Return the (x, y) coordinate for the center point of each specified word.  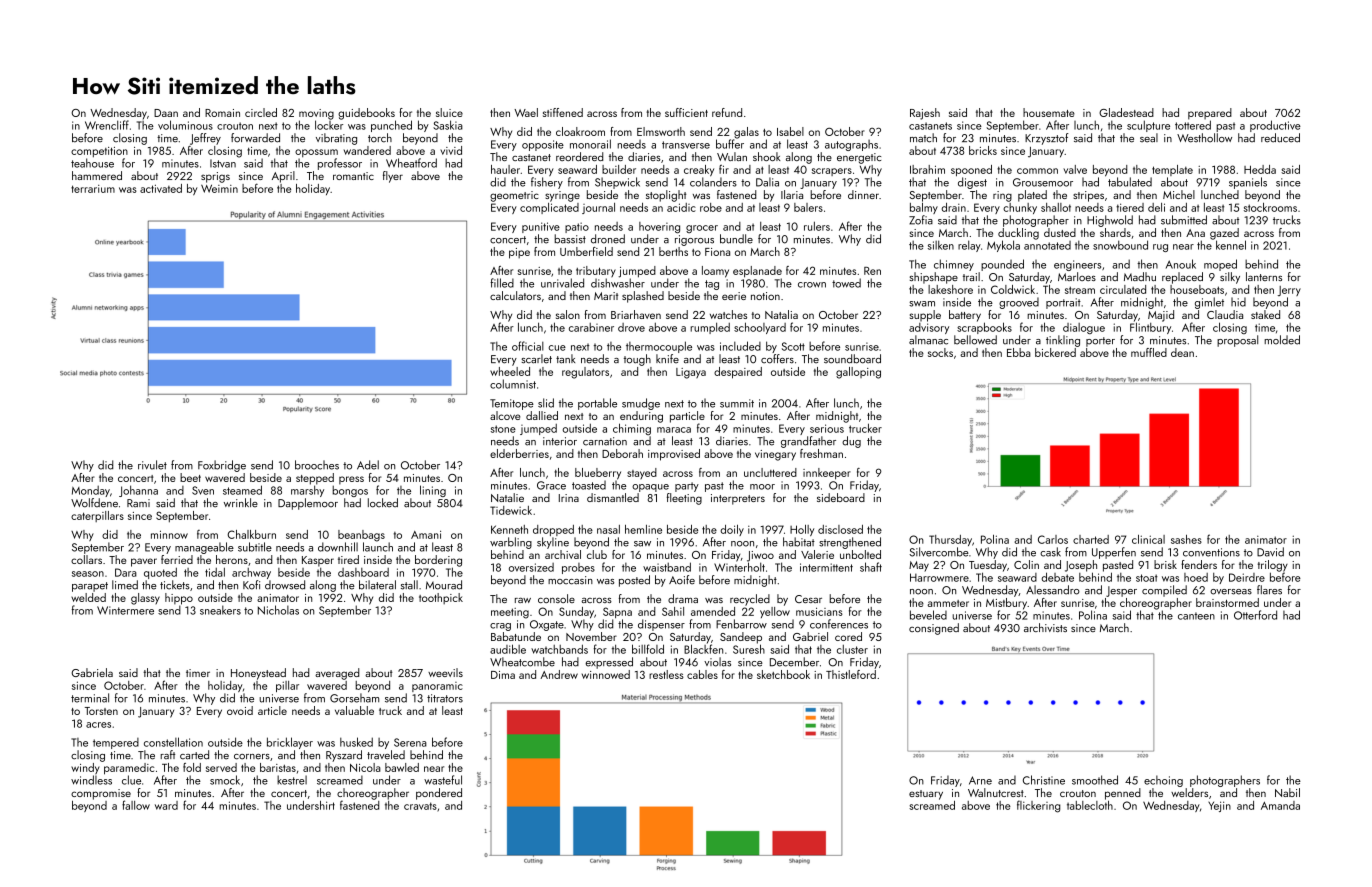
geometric (514, 196)
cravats (420, 806)
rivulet (152, 465)
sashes (1186, 539)
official (528, 346)
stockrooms (1270, 207)
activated (161, 188)
